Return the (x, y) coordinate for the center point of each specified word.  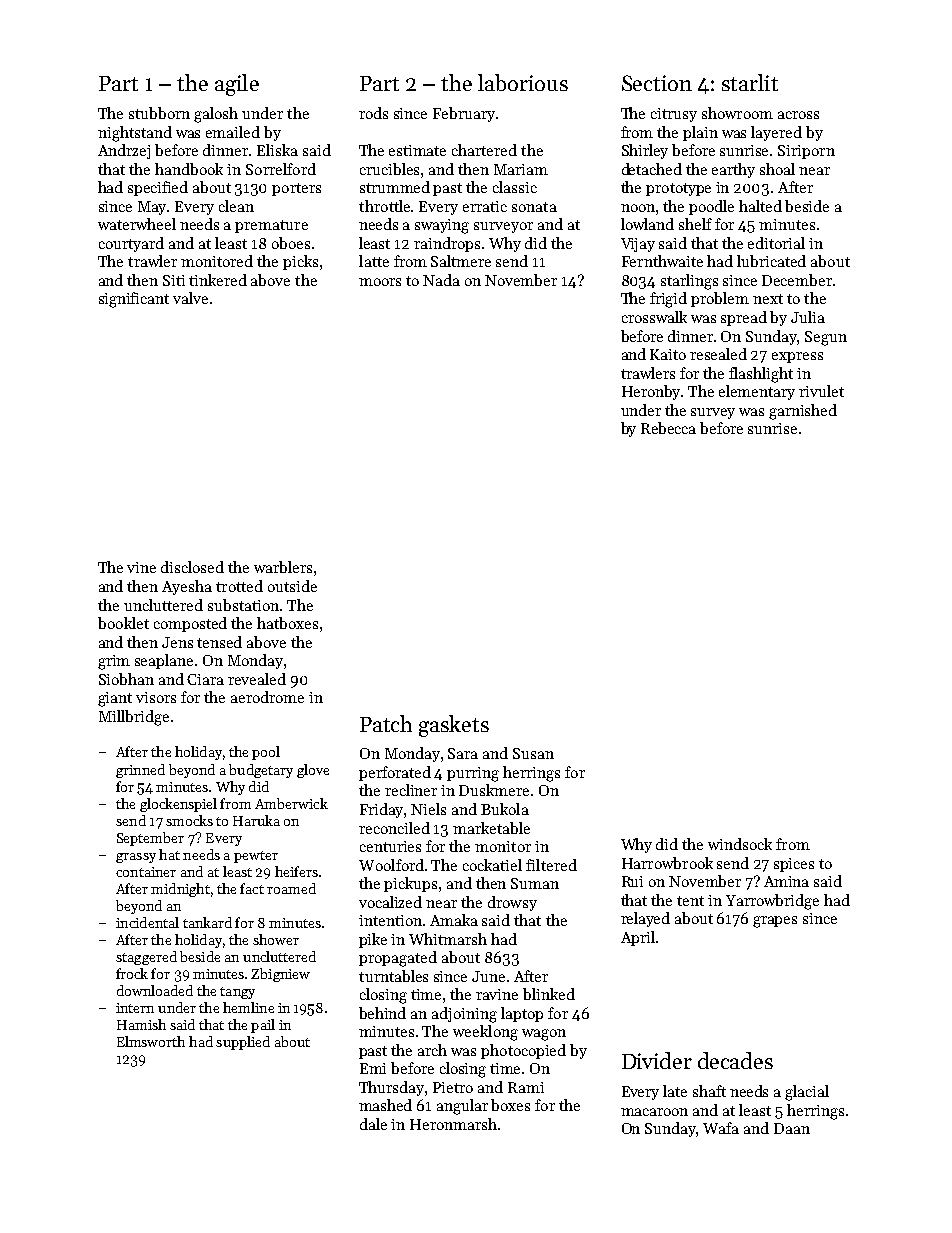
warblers (283, 567)
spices (794, 865)
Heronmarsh (453, 1124)
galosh (216, 115)
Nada (441, 280)
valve (190, 298)
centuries (390, 846)
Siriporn (806, 152)
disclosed (192, 567)
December (797, 280)
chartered (484, 150)
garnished (803, 412)
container (146, 872)
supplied (243, 1043)
